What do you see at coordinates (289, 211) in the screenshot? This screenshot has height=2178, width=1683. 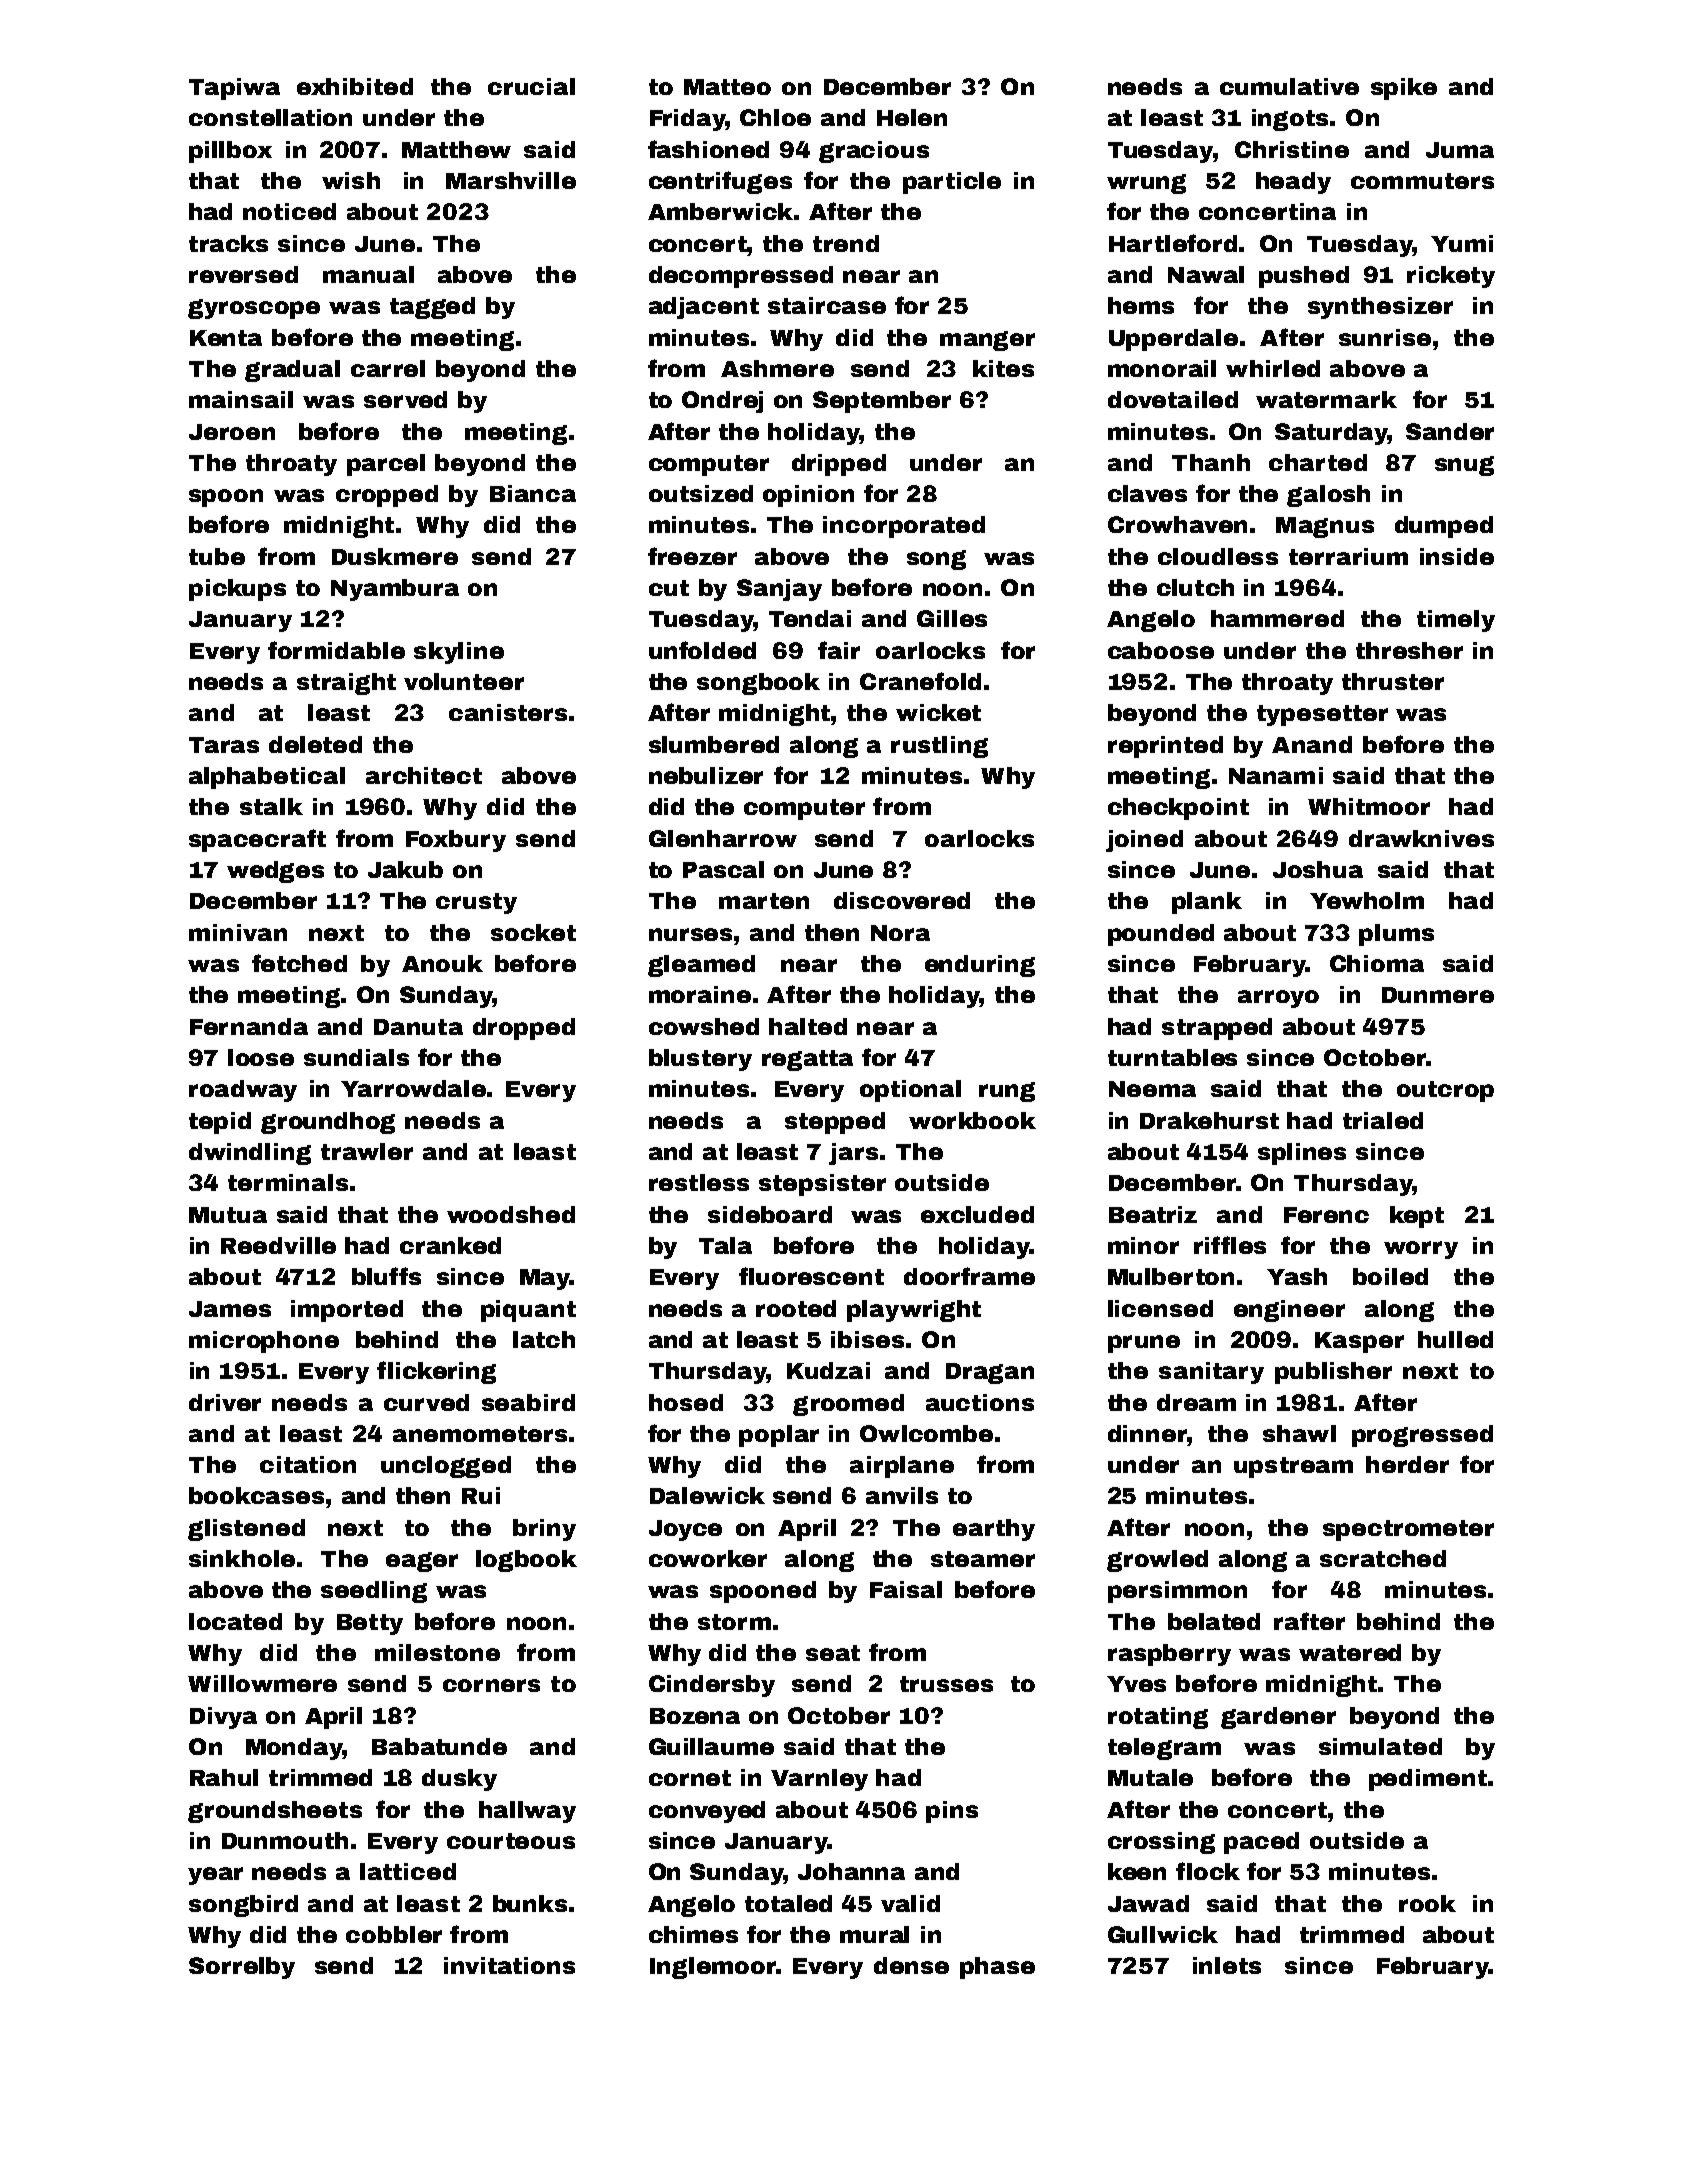 I see `noticed` at bounding box center [289, 211].
